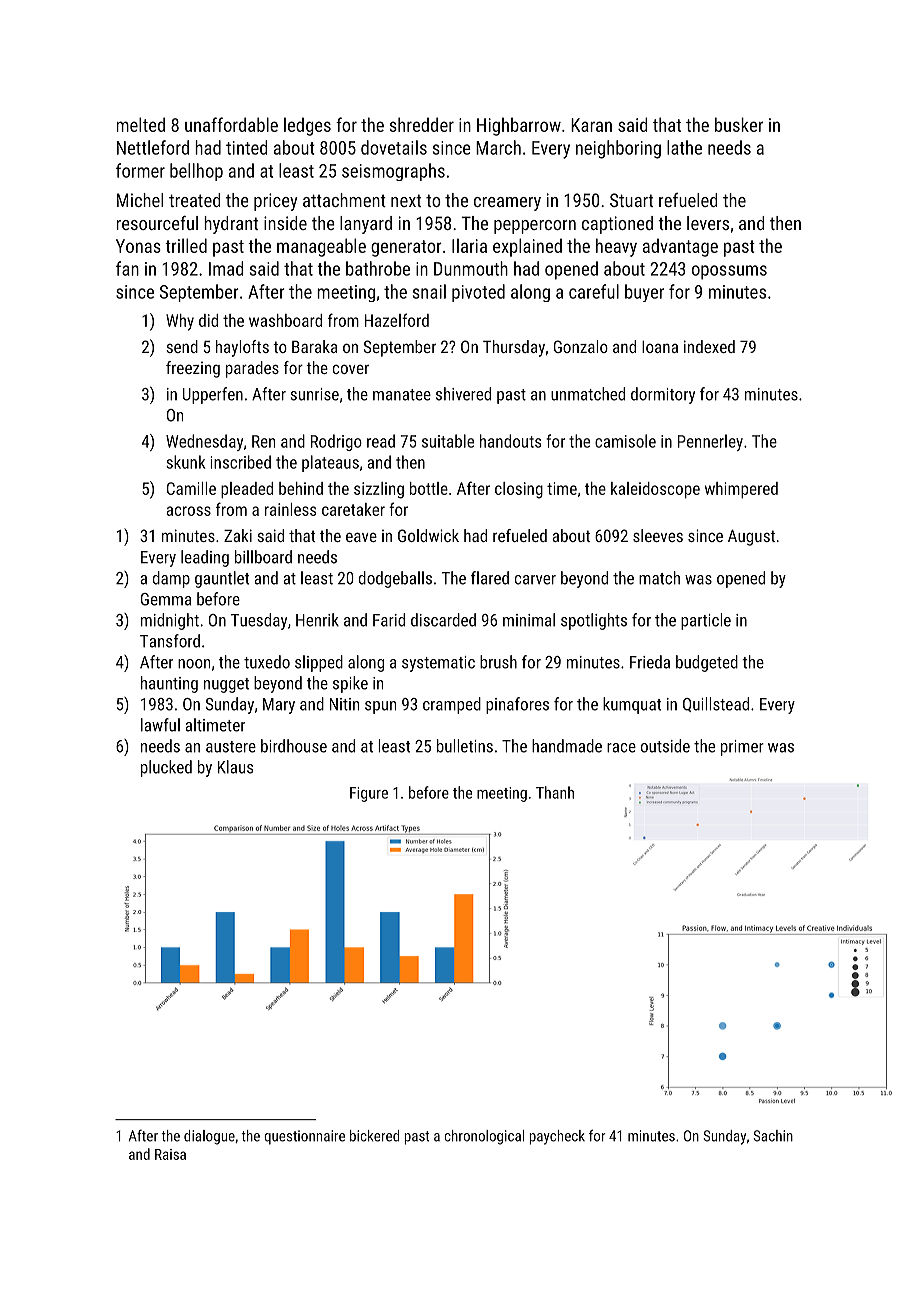 The width and height of the screenshot is (924, 1311). Describe the element at coordinates (706, 621) in the screenshot. I see `particle` at that location.
